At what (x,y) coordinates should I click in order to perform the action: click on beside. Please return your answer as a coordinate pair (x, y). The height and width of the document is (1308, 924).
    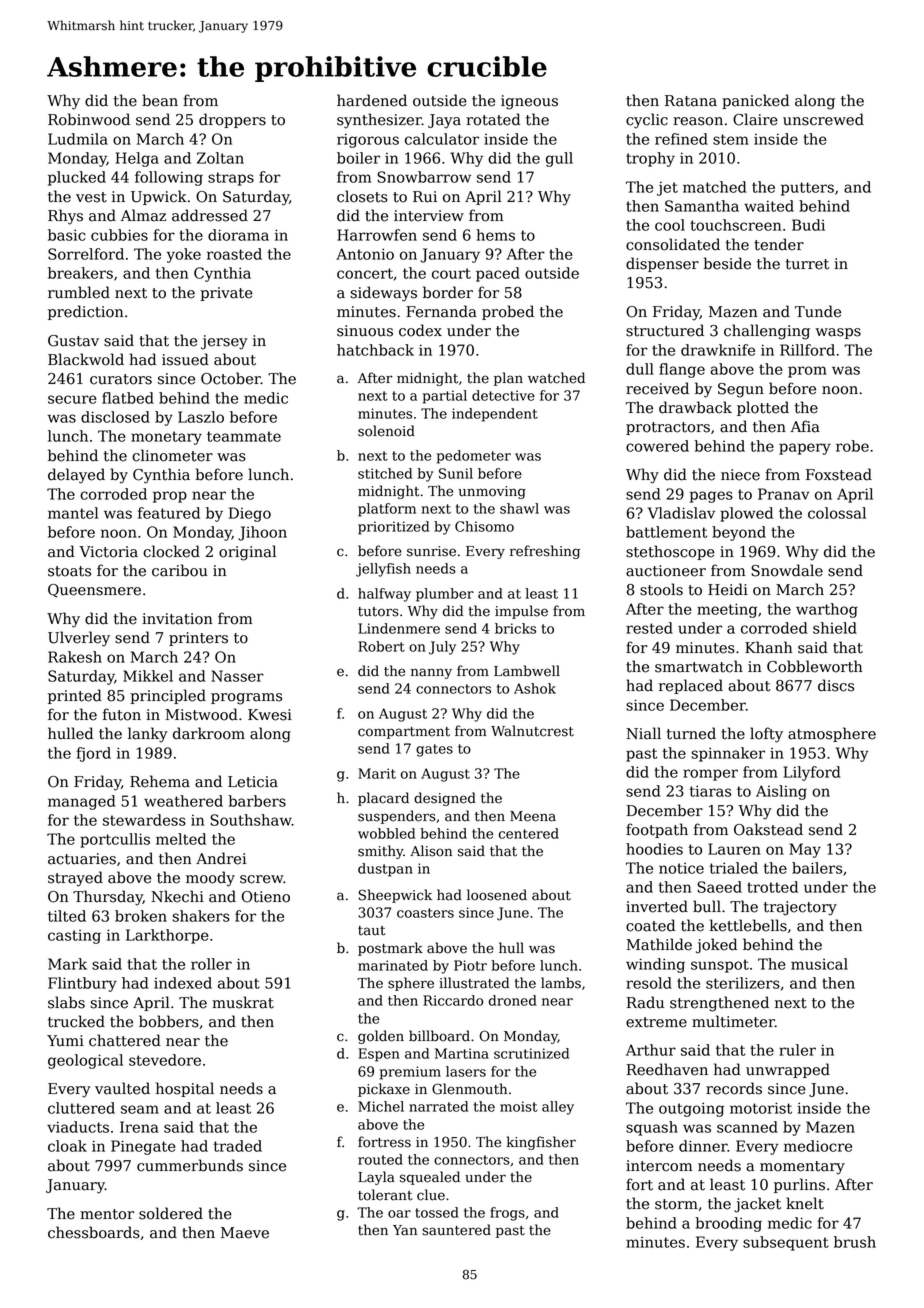
    Looking at the image, I should click on (727, 263).
